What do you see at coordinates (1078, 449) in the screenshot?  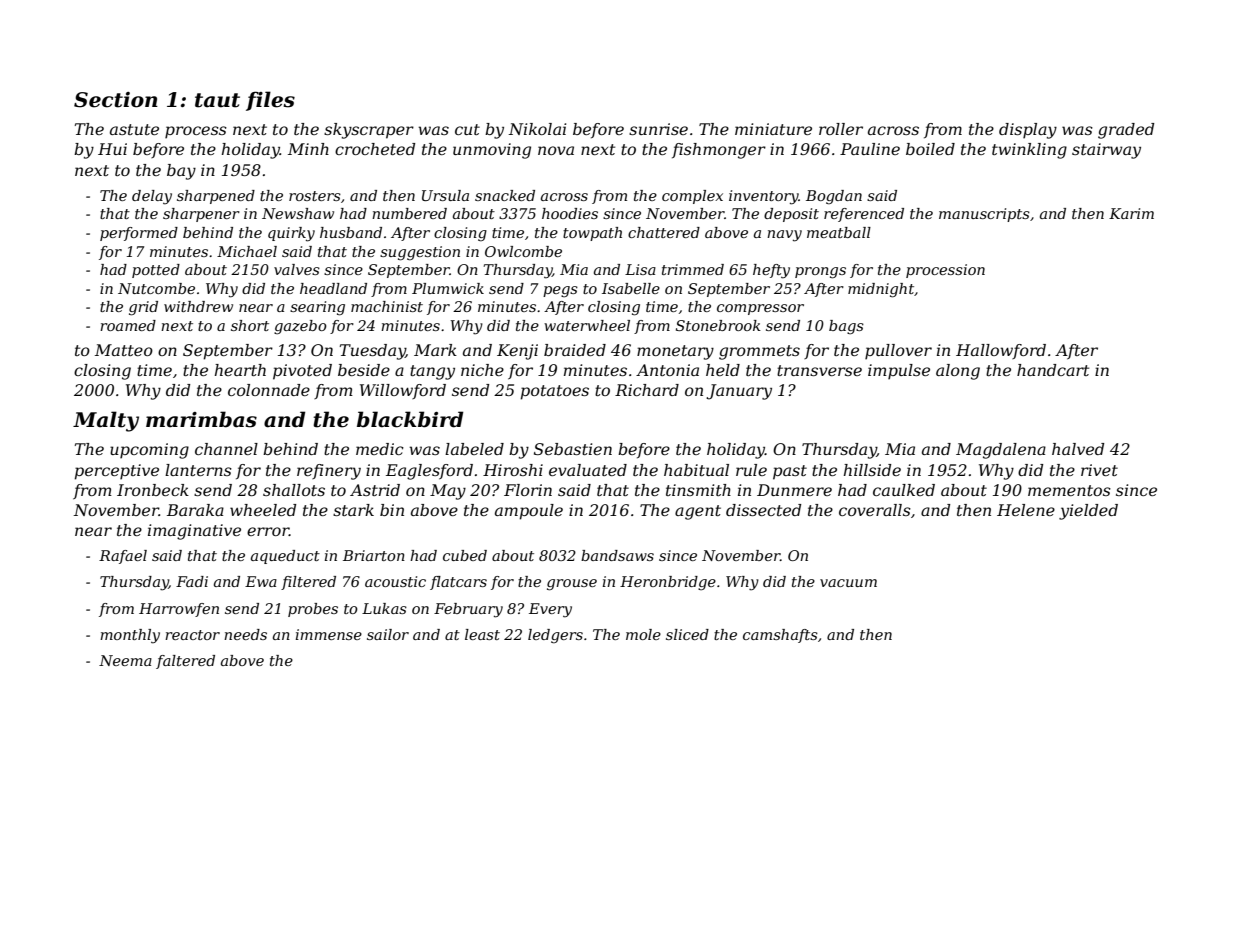 I see `halved` at bounding box center [1078, 449].
